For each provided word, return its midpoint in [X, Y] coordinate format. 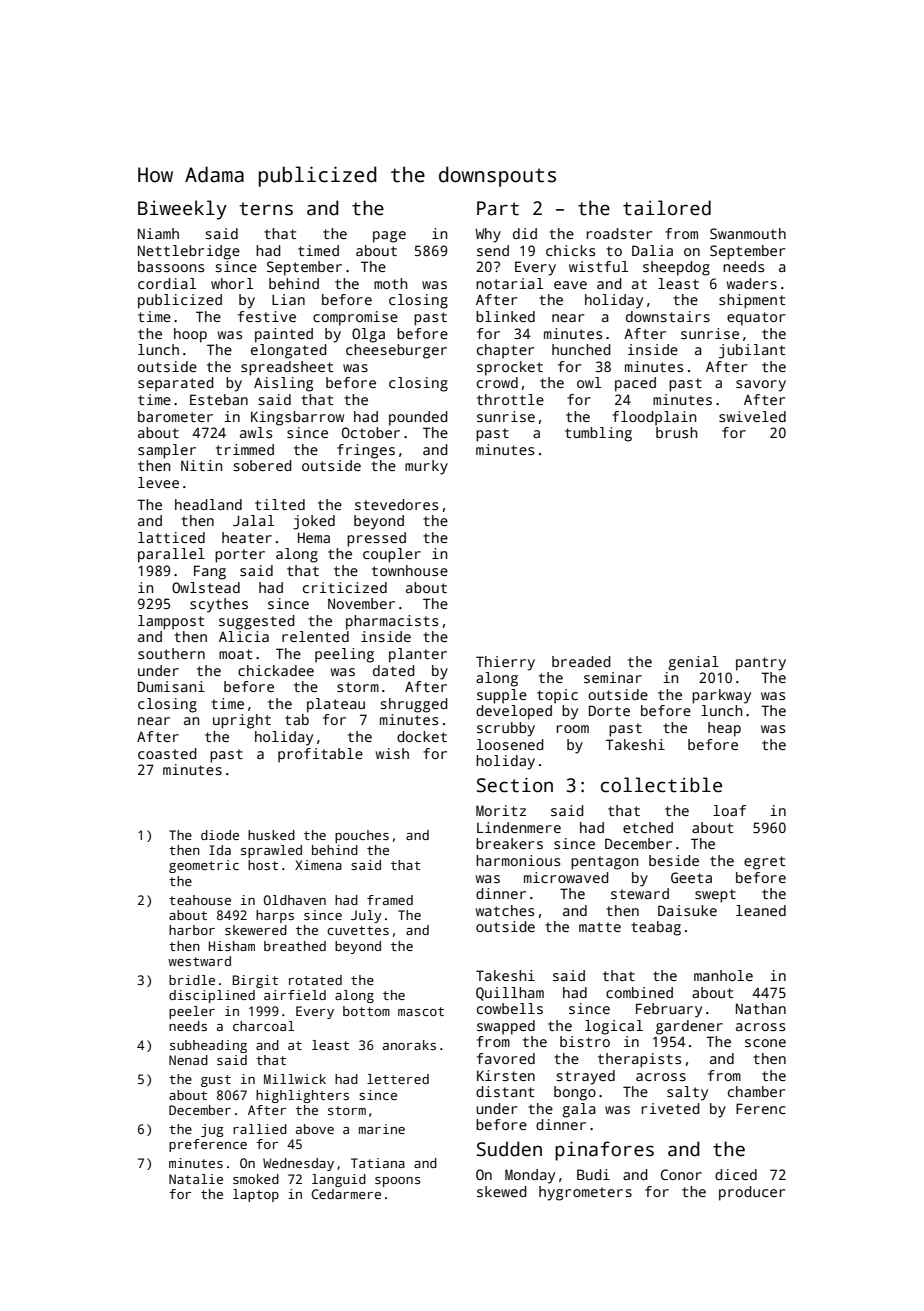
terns [266, 209]
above [315, 1129]
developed [514, 712]
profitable [320, 755]
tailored [667, 208]
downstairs [668, 316]
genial [693, 663]
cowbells [510, 1008]
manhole [723, 975]
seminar [613, 677]
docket [422, 736]
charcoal [263, 1026]
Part [498, 208]
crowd [497, 382]
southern [171, 653]
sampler [167, 451]
